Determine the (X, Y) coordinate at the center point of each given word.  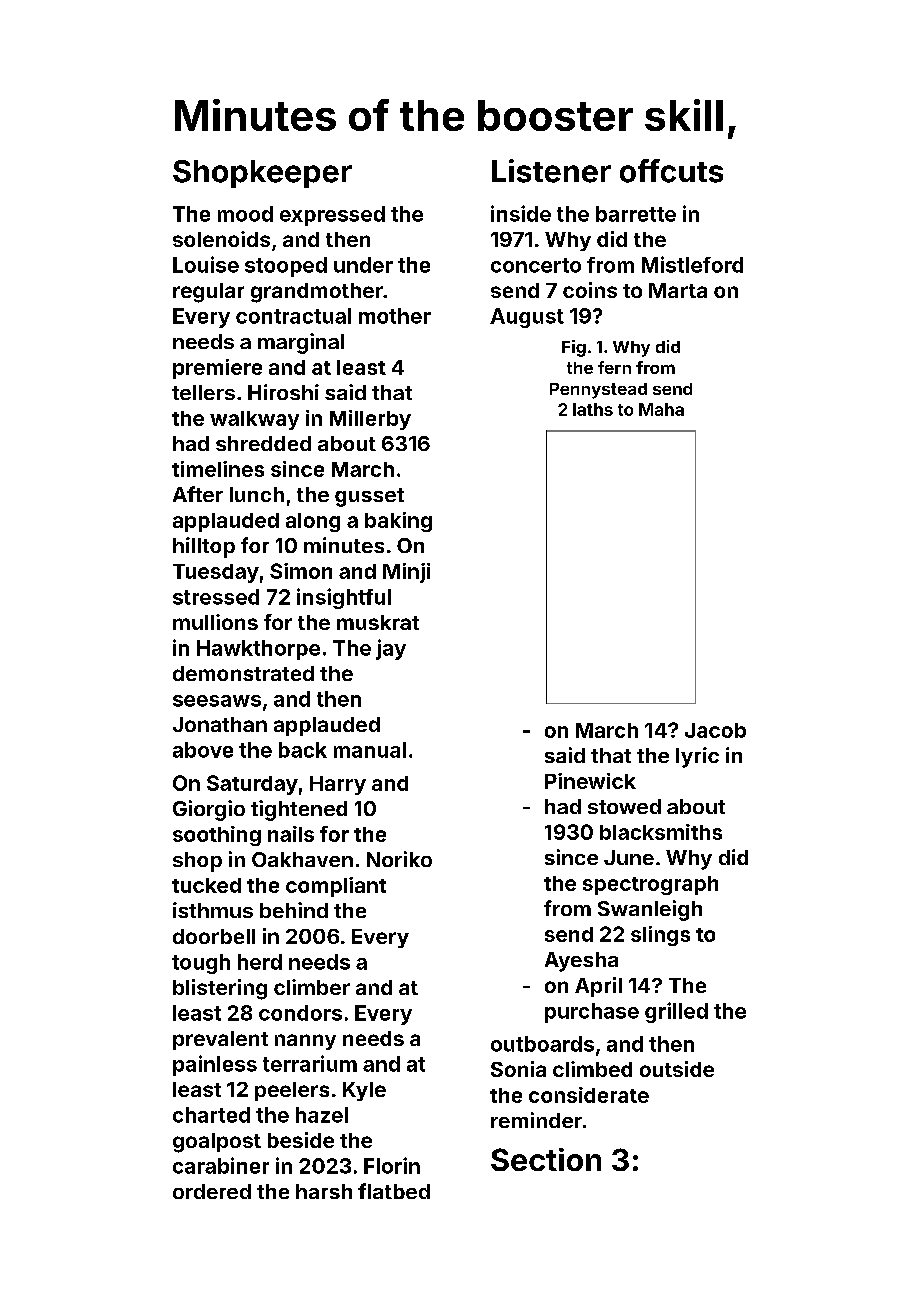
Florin (392, 1165)
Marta (678, 290)
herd (260, 962)
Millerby (370, 420)
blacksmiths (661, 832)
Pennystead (598, 391)
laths (593, 409)
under (363, 265)
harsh (324, 1191)
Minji (406, 573)
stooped (286, 267)
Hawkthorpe (258, 650)
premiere (217, 369)
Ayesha (581, 962)
